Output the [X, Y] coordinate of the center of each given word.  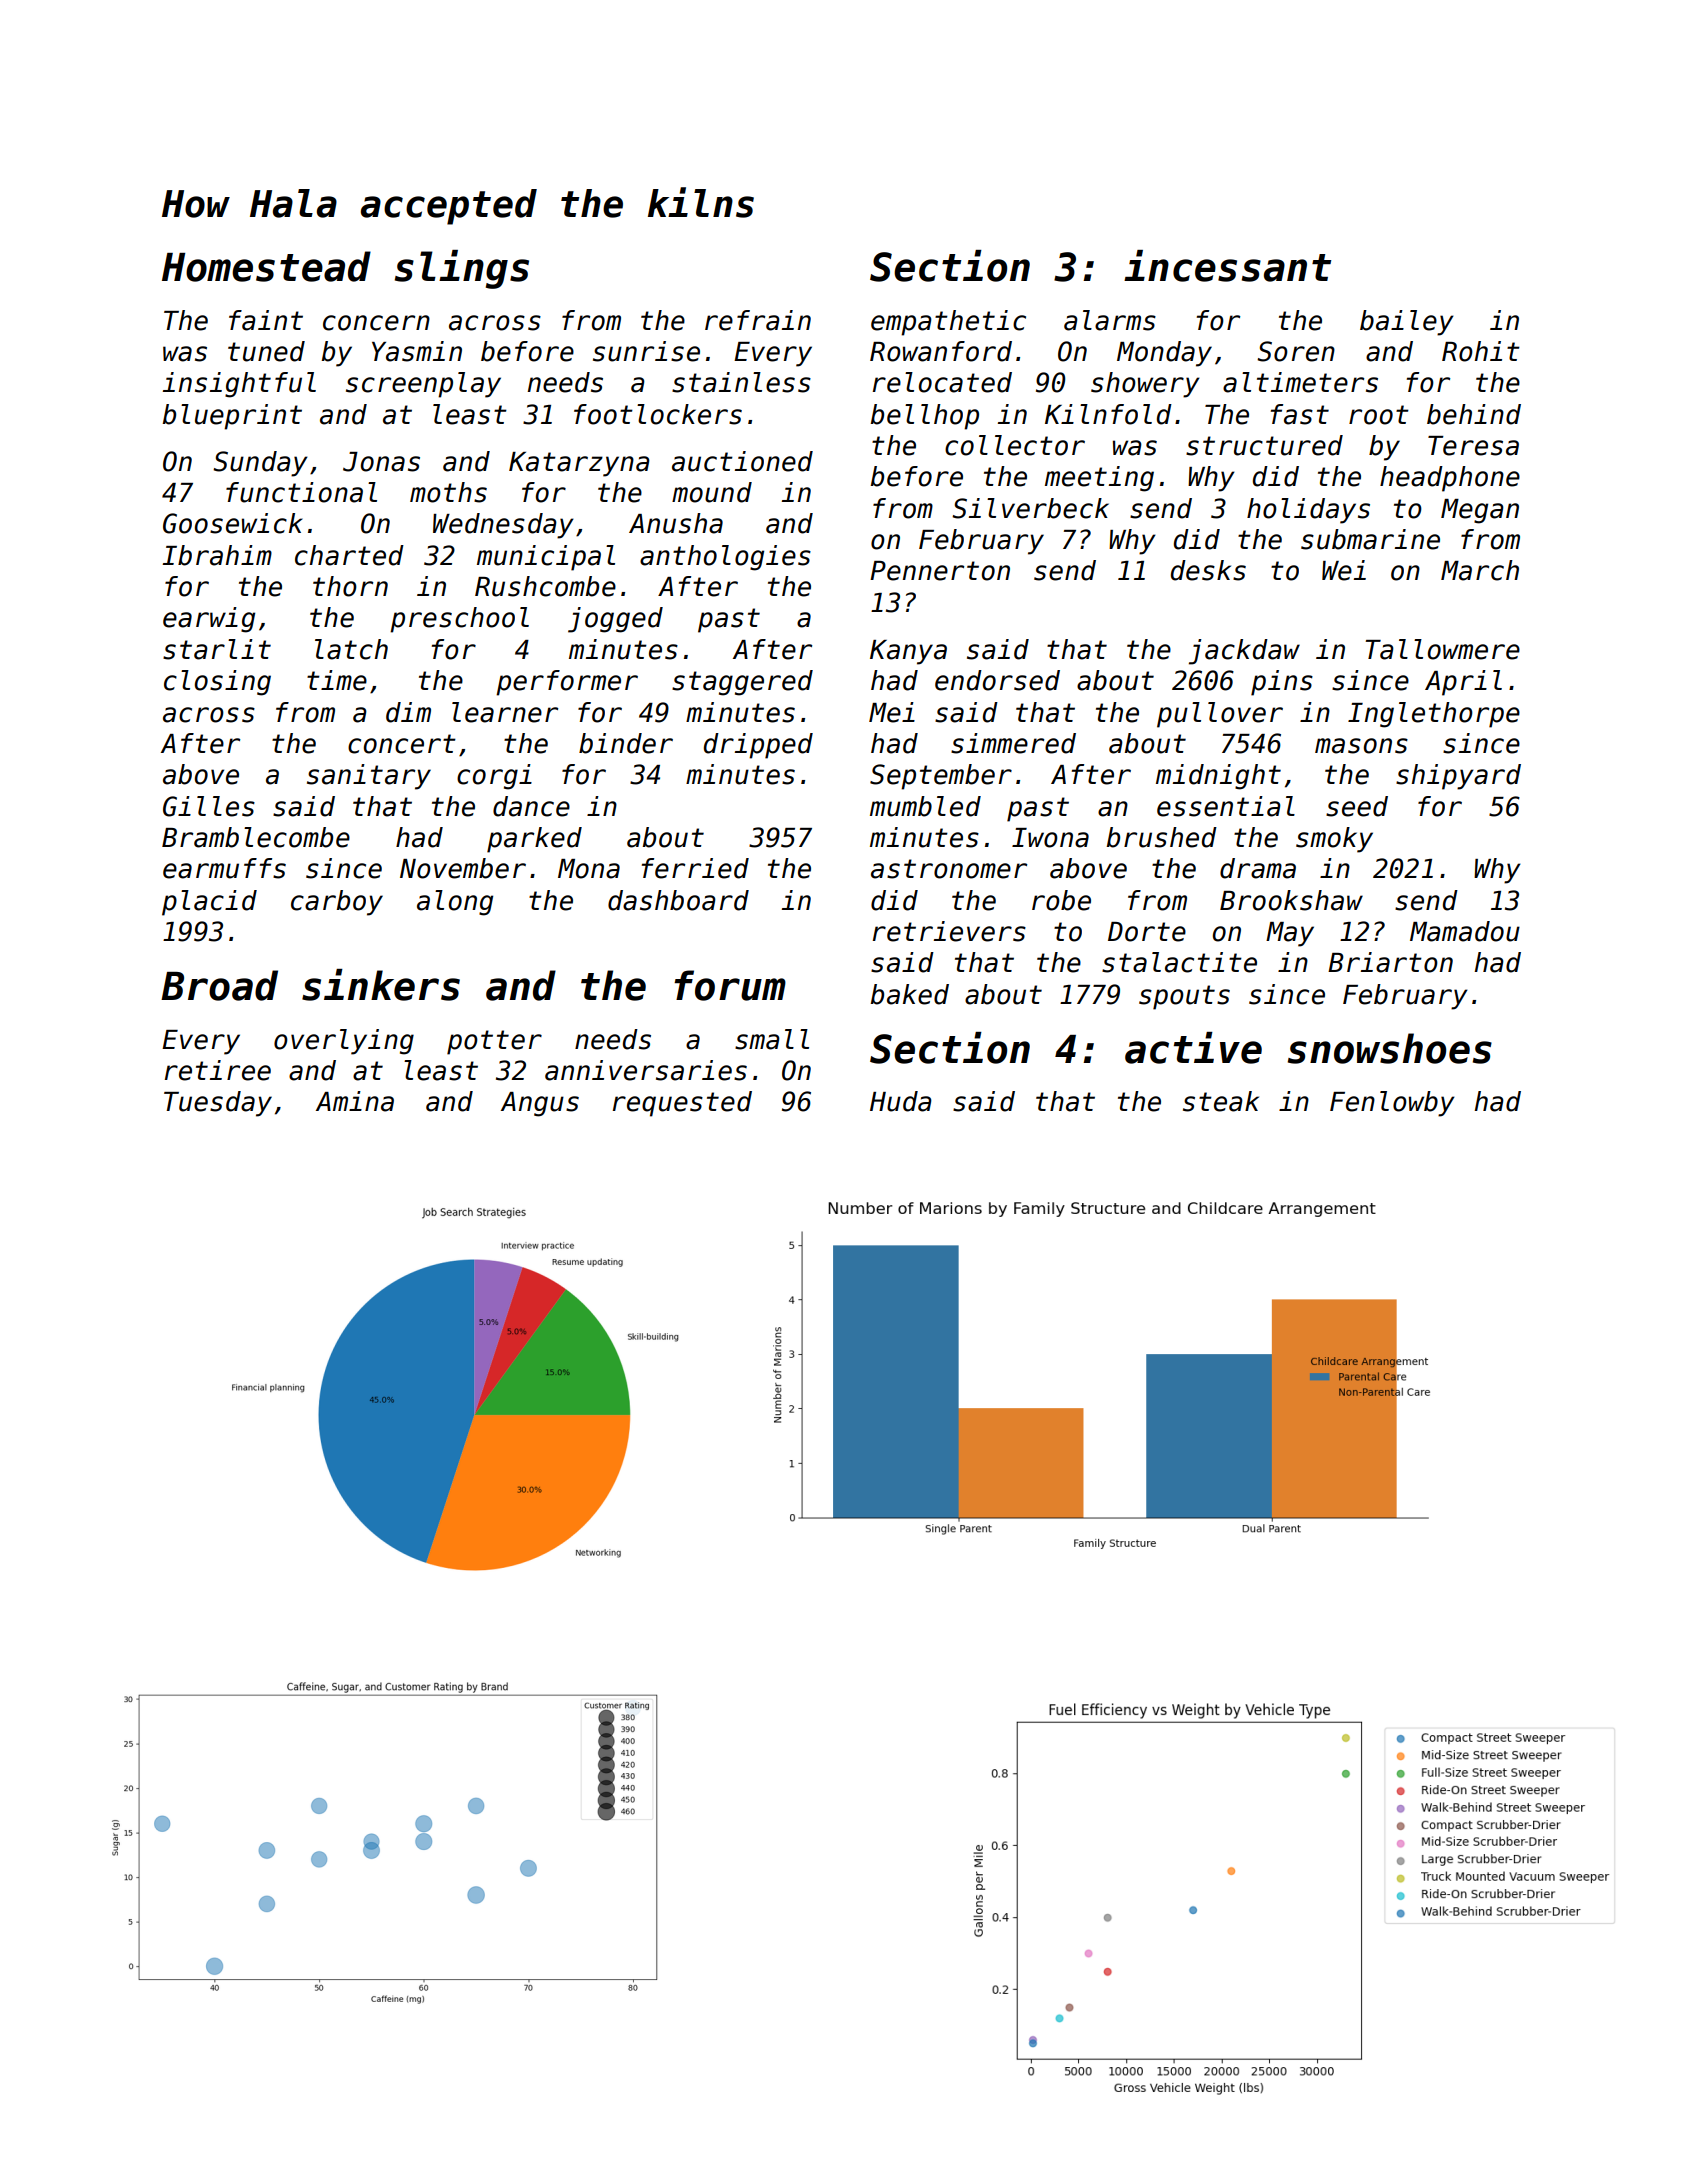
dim [408, 712]
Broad [219, 985]
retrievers [949, 931]
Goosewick [233, 523]
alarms [1110, 320]
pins [1282, 683]
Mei [892, 712]
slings [462, 269]
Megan [1480, 511]
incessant [1227, 266]
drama [1258, 868]
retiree [218, 1070]
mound [712, 492]
